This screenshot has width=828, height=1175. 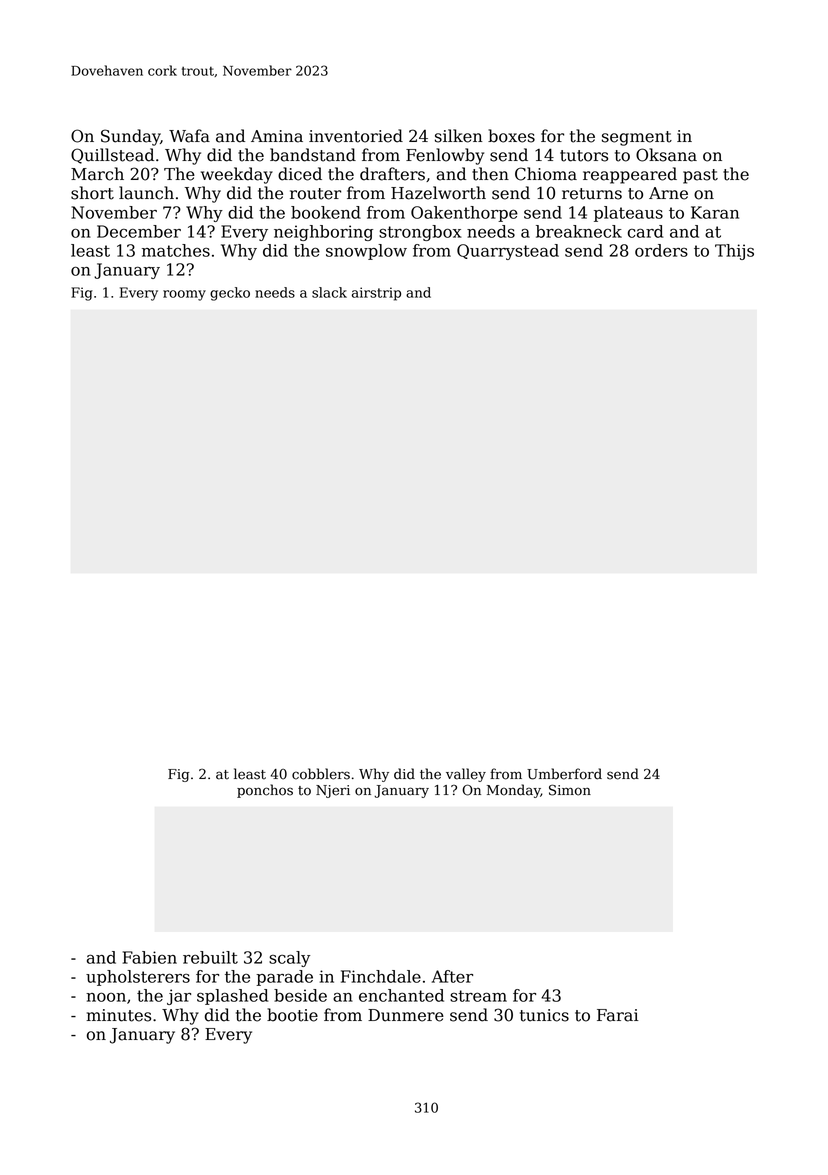 What do you see at coordinates (376, 294) in the screenshot?
I see `airstrip` at bounding box center [376, 294].
